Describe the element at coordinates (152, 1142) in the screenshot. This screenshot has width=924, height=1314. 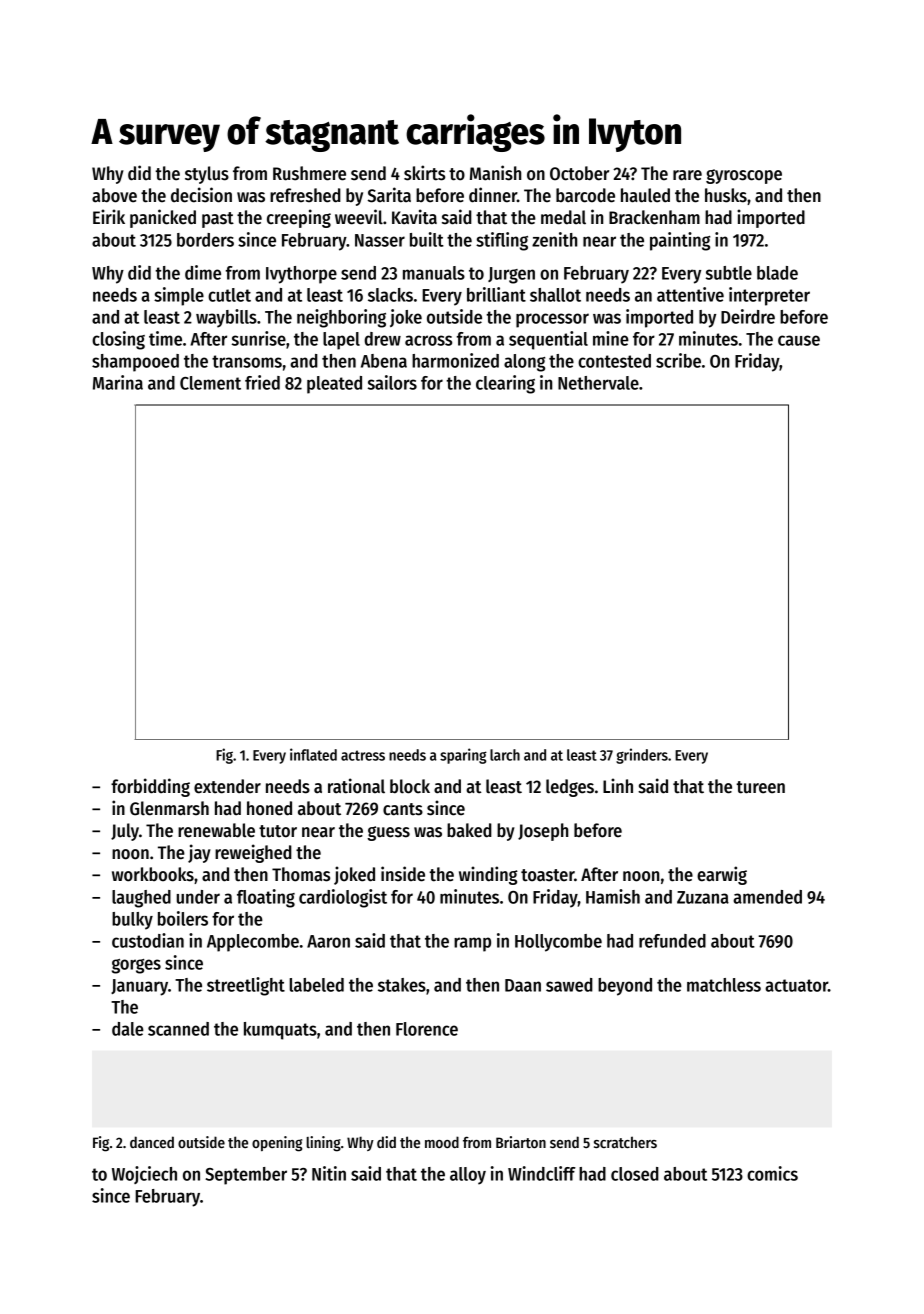
I see `danced` at that location.
